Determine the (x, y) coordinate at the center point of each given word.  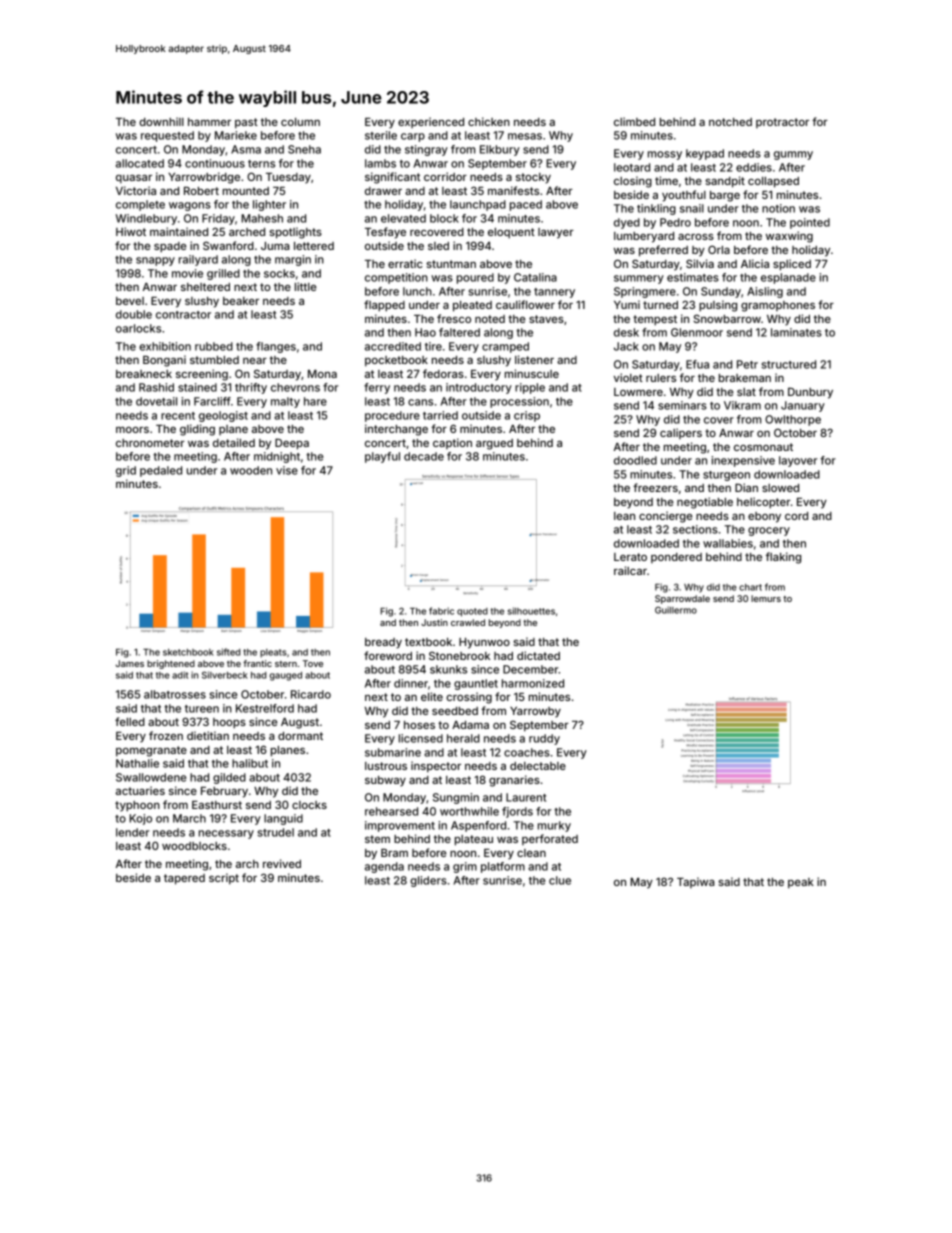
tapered (184, 879)
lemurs (766, 598)
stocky (533, 178)
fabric (441, 611)
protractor (782, 123)
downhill (161, 121)
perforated (550, 839)
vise (287, 470)
